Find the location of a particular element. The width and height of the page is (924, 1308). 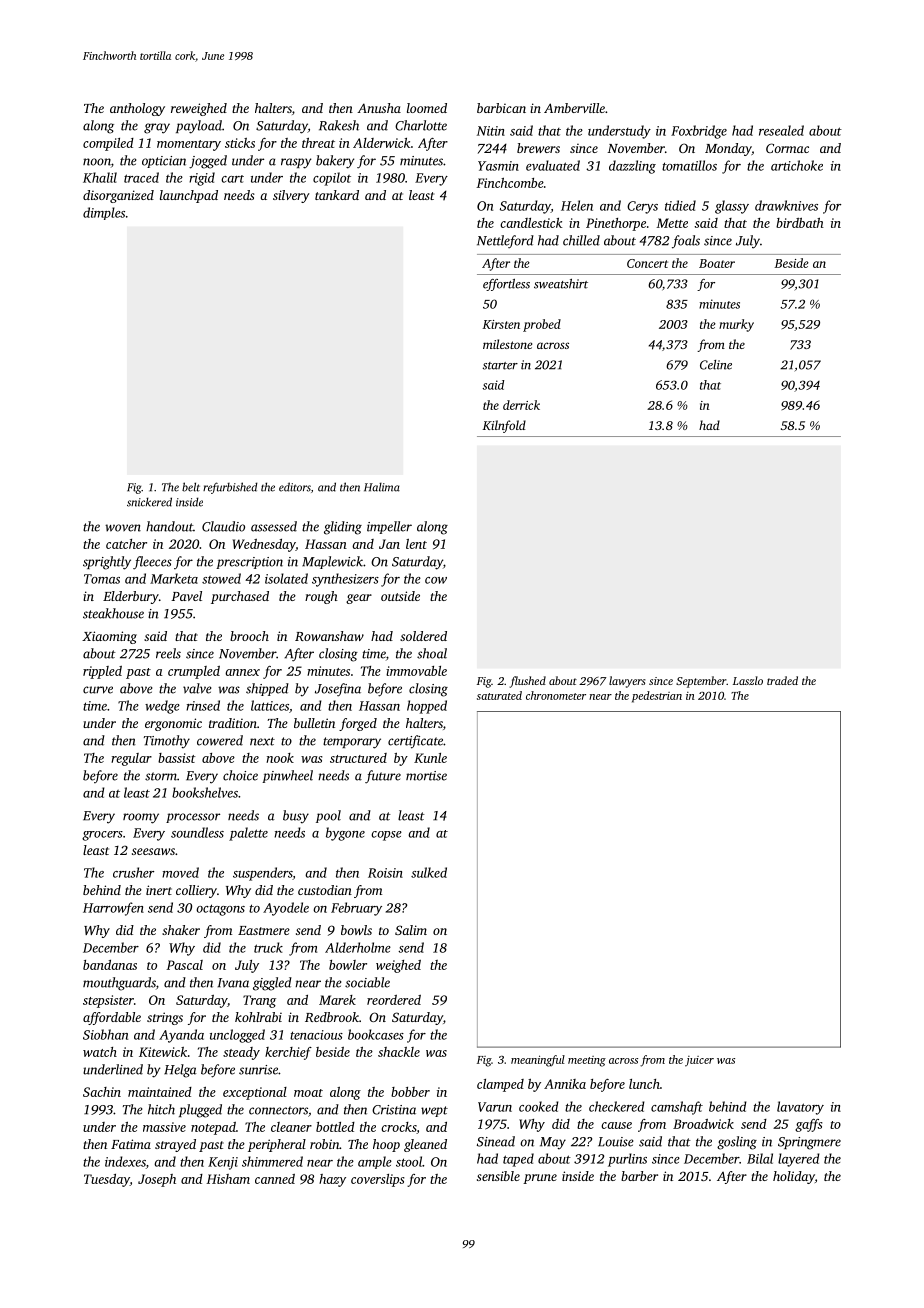

starter is located at coordinates (500, 366).
